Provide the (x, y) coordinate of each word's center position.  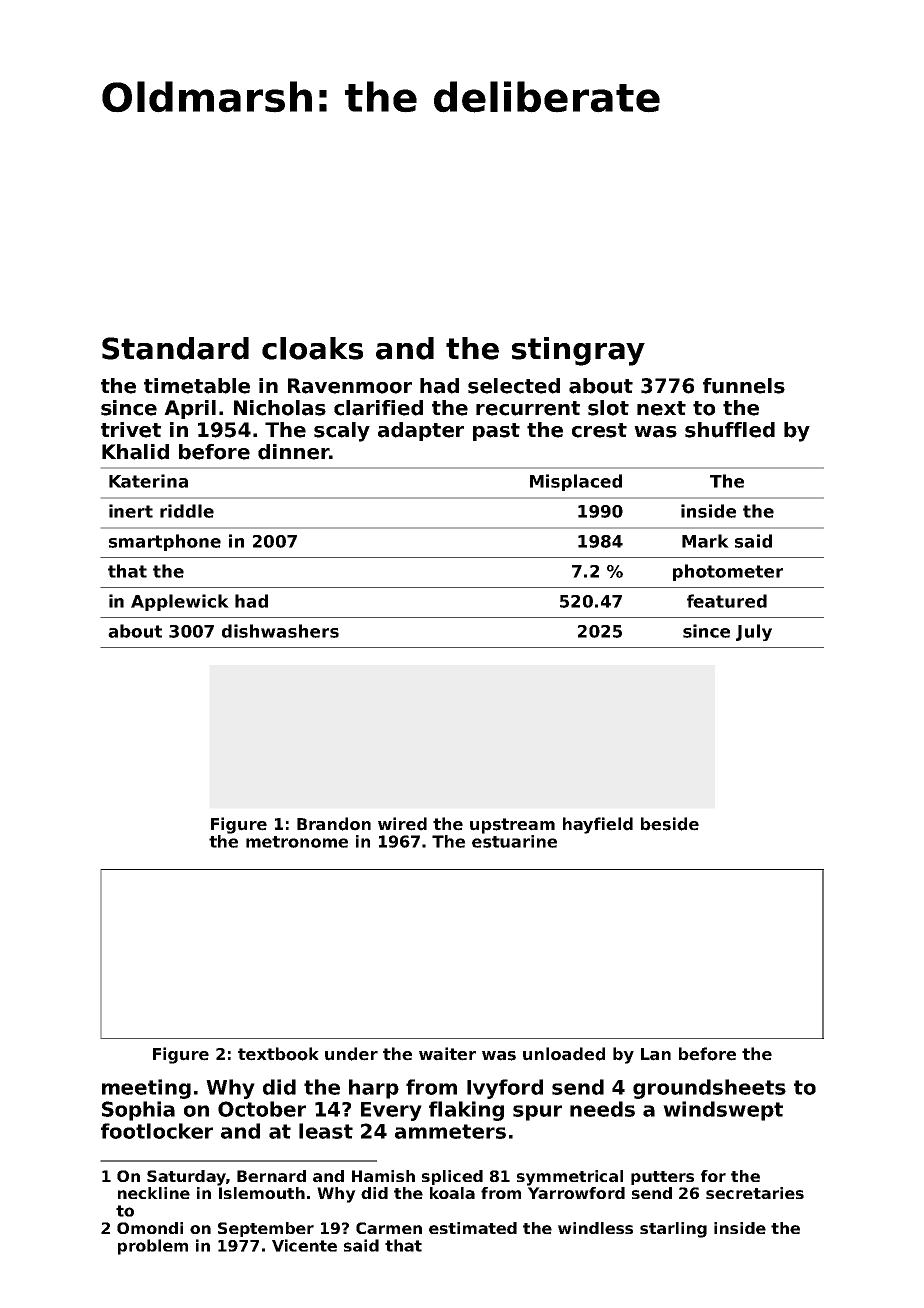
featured (727, 601)
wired (402, 824)
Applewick (180, 602)
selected (514, 386)
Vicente (304, 1245)
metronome (297, 842)
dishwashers (280, 631)
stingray (578, 351)
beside (670, 824)
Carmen (389, 1228)
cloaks (312, 348)
